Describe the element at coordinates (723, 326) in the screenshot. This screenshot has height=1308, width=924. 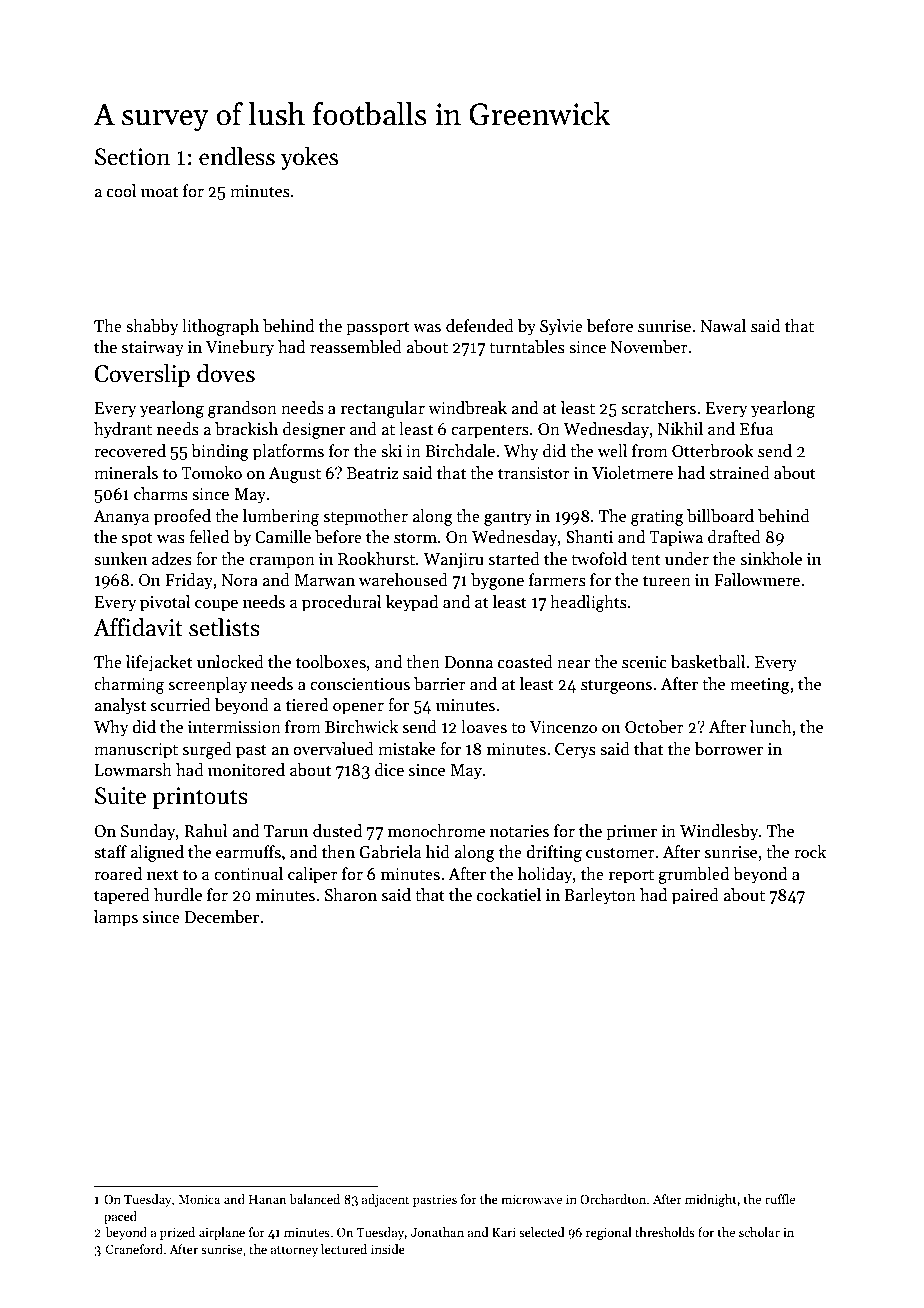
I see `Nawal` at that location.
